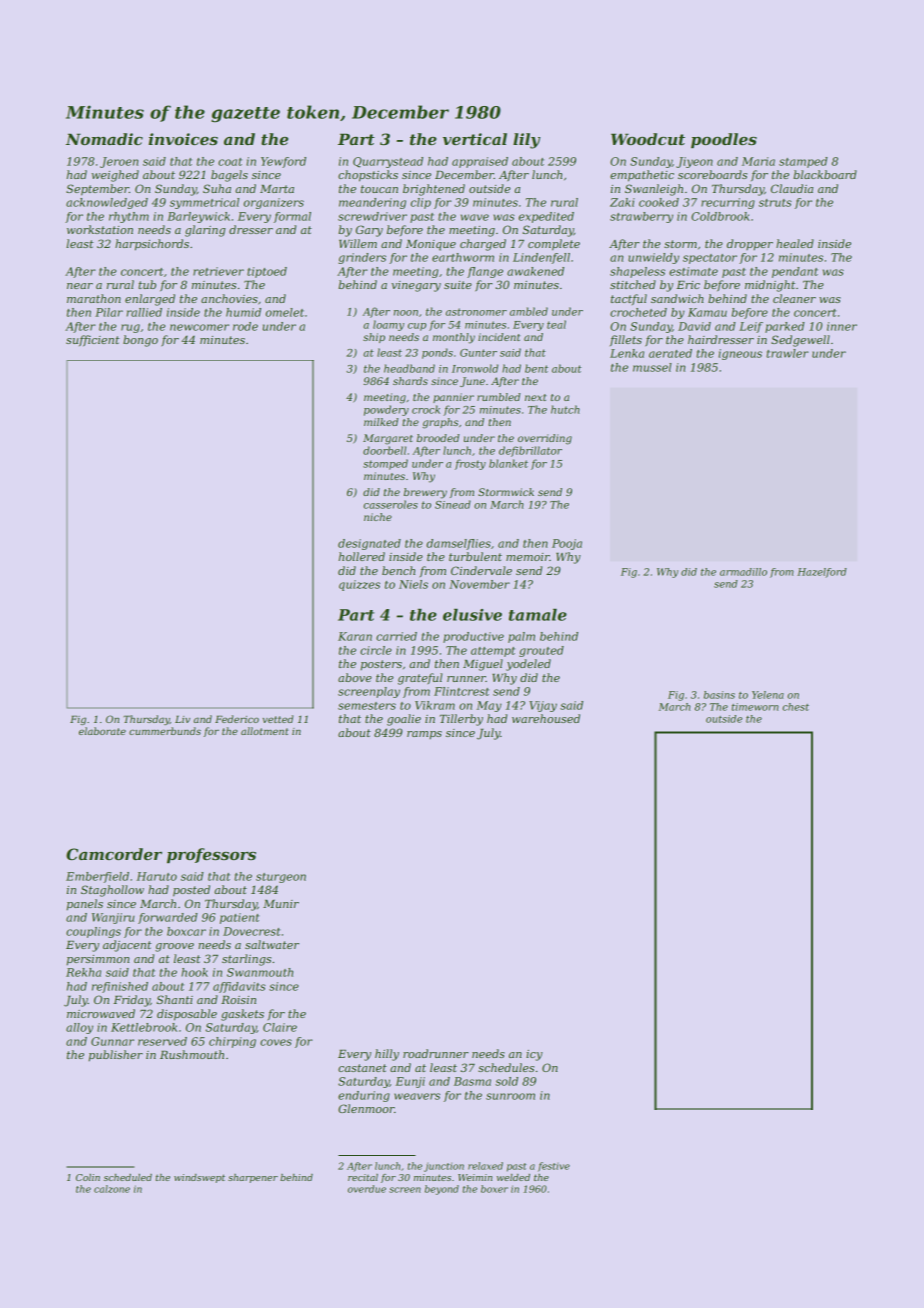 The width and height of the image is (924, 1308). Describe the element at coordinates (368, 176) in the image. I see `chopsticks` at that location.
